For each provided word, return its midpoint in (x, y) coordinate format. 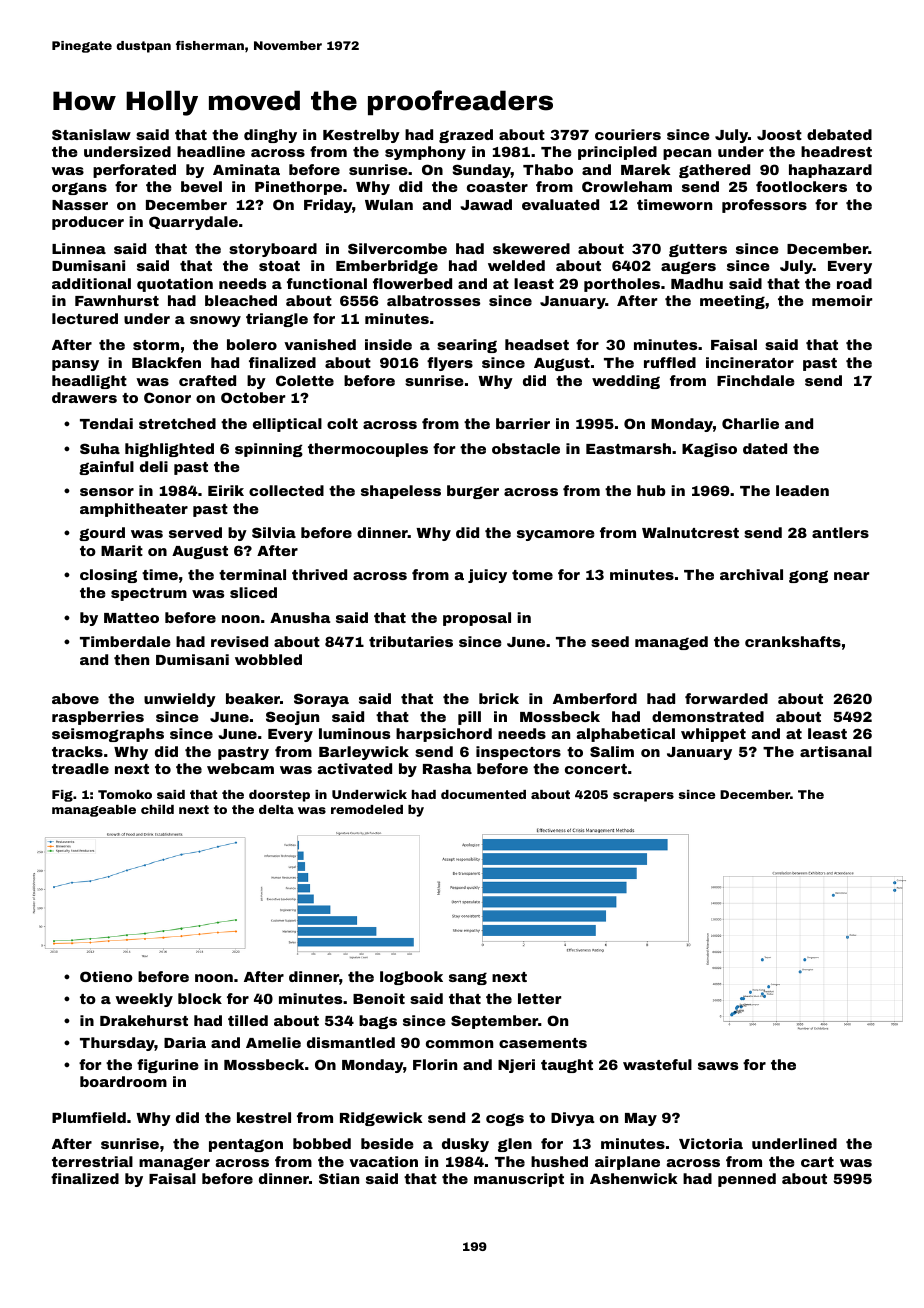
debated (839, 134)
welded (516, 265)
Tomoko (125, 794)
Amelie (273, 1042)
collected (286, 490)
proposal (477, 619)
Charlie (750, 423)
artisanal (836, 751)
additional (91, 283)
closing (108, 576)
